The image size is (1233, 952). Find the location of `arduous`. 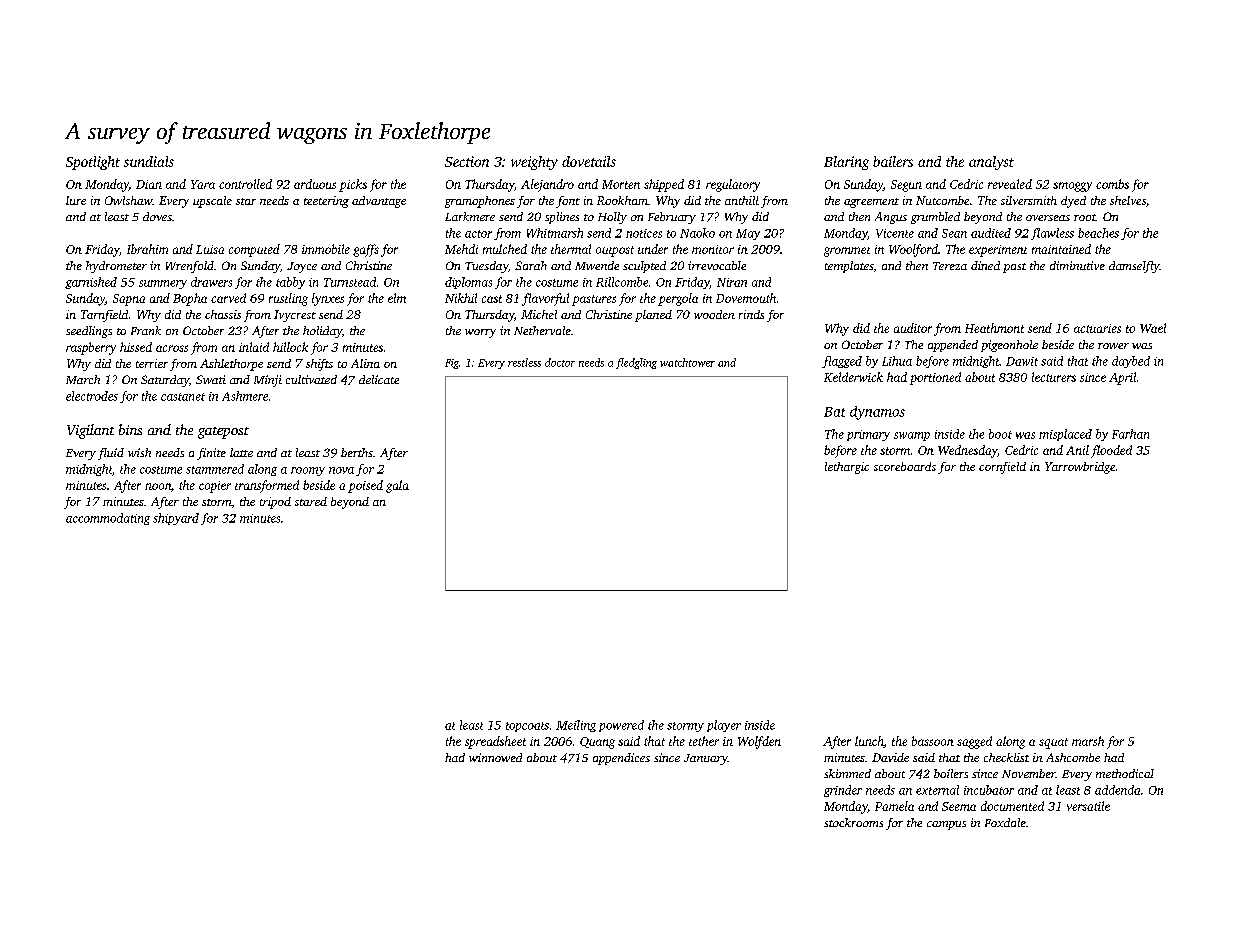

arduous is located at coordinates (315, 184).
